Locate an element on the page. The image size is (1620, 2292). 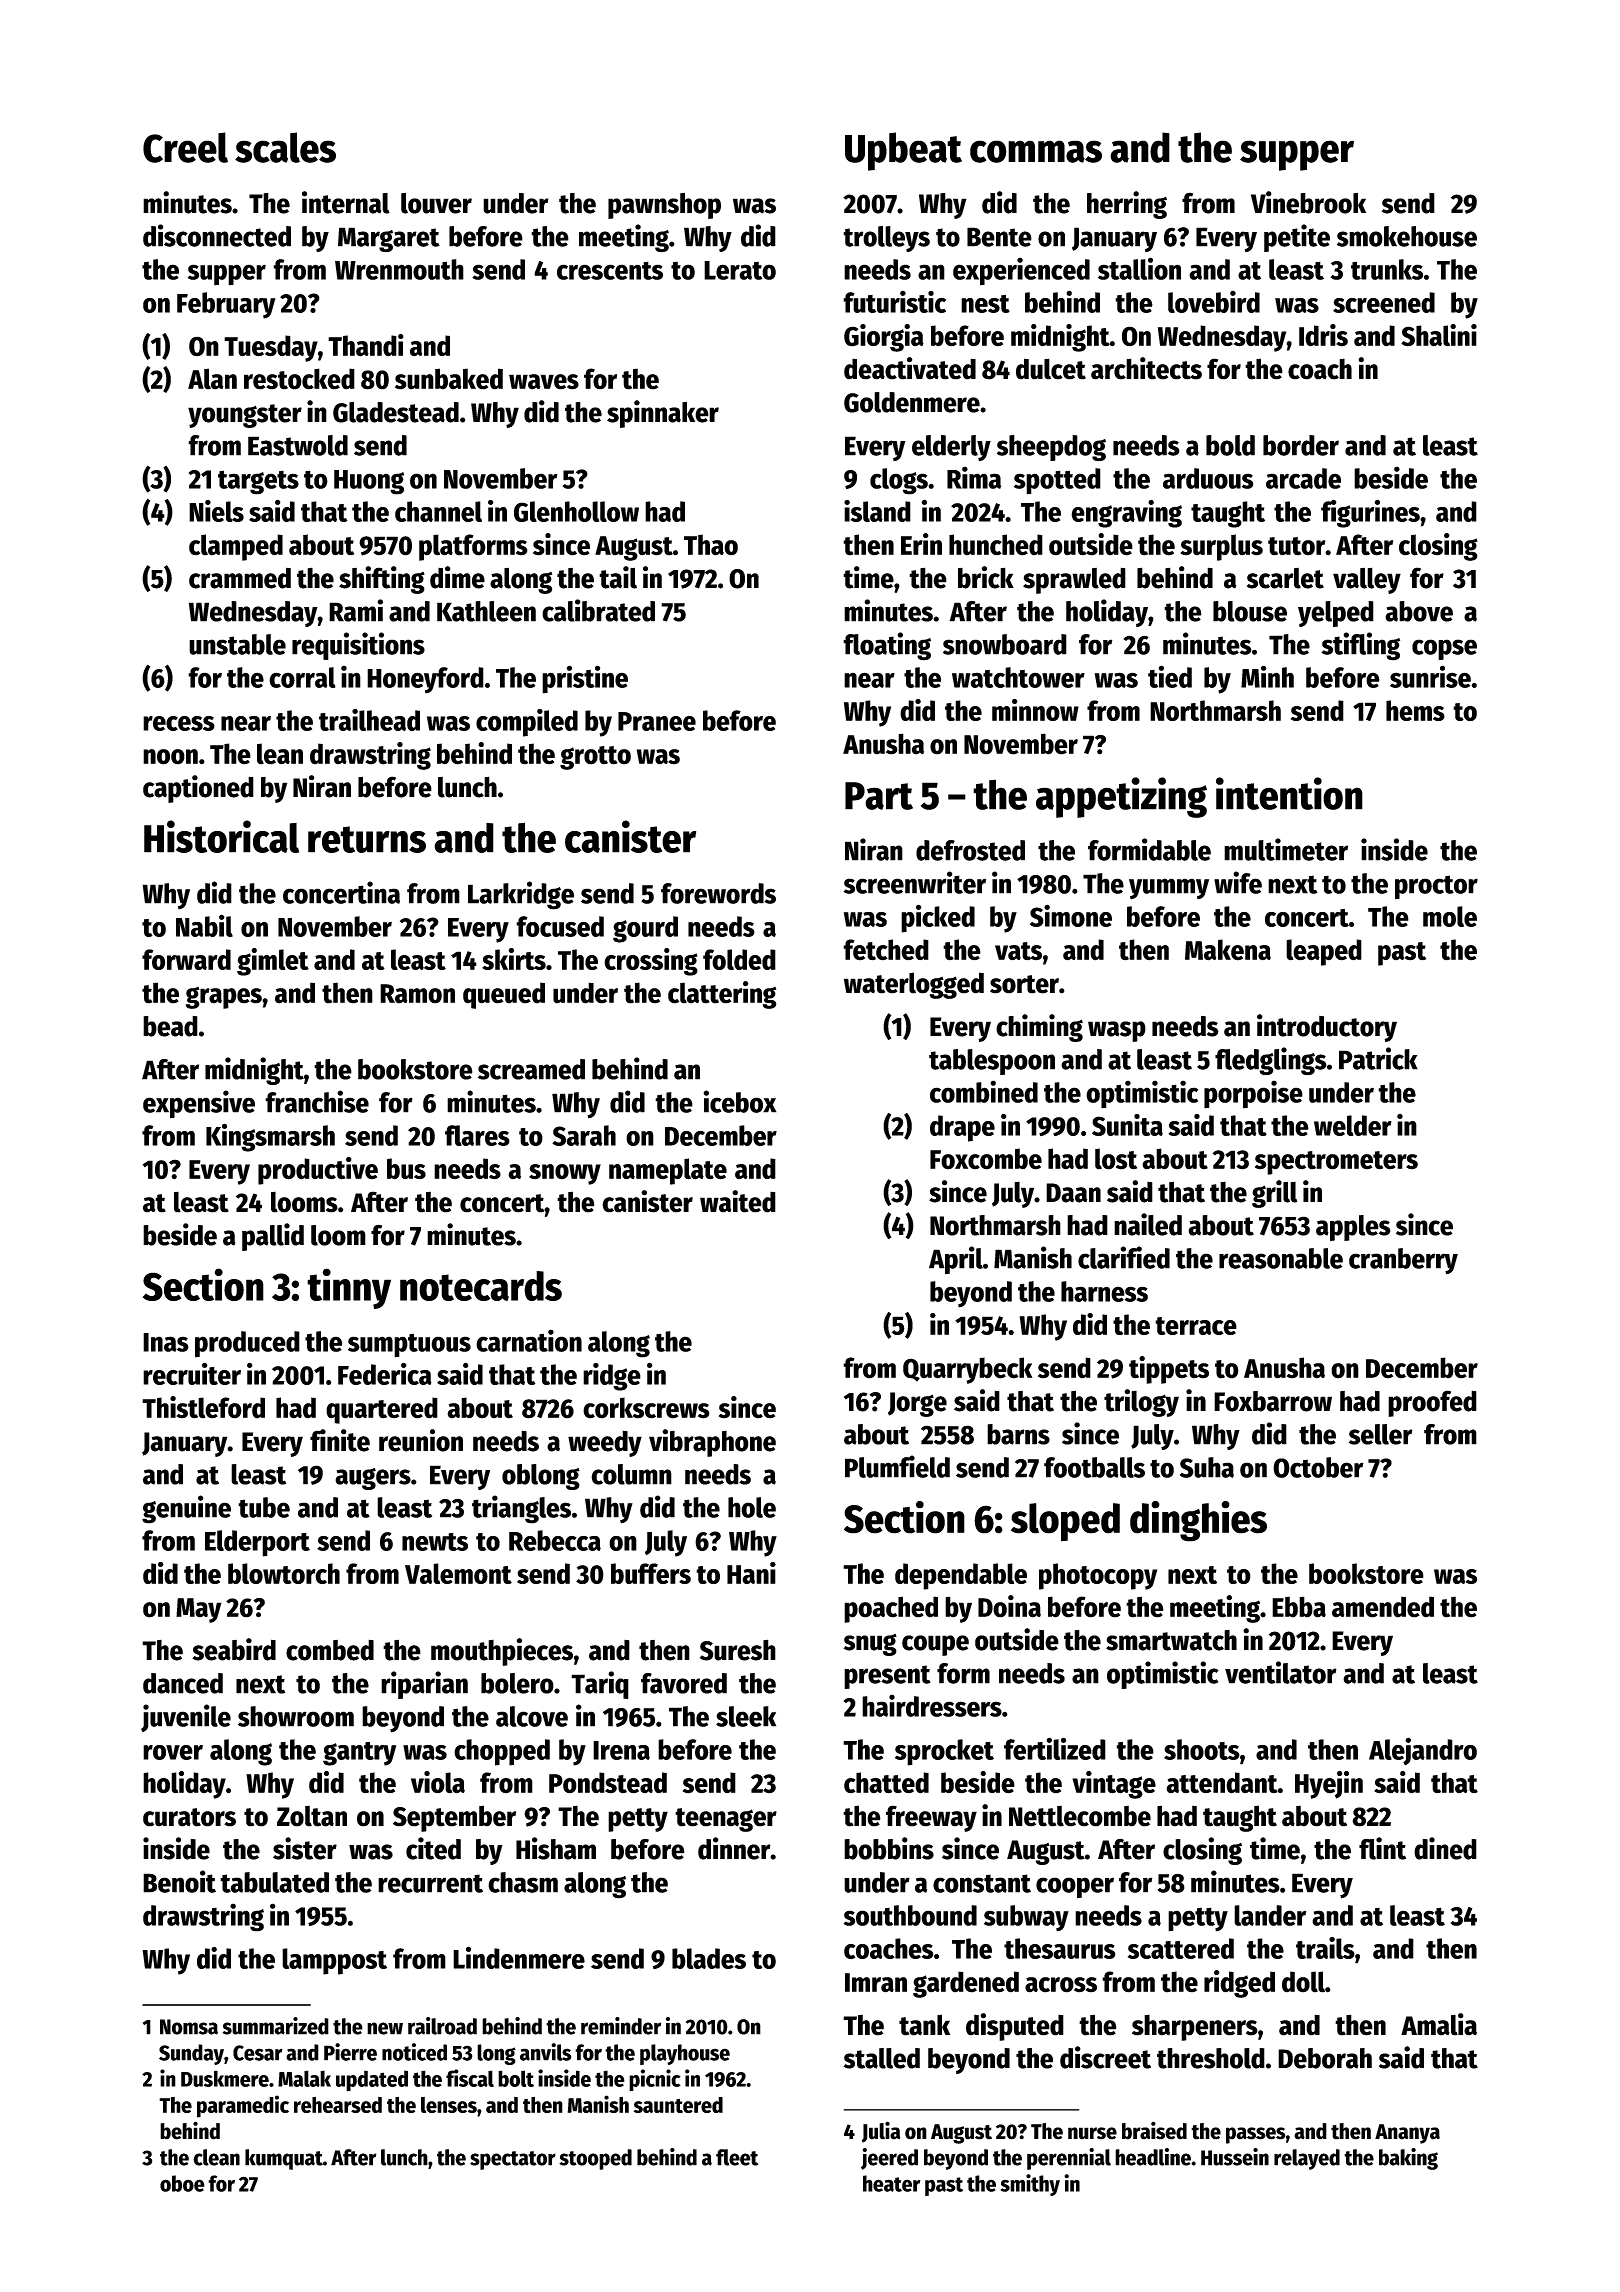
Kingsmarsh is located at coordinates (270, 1137).
